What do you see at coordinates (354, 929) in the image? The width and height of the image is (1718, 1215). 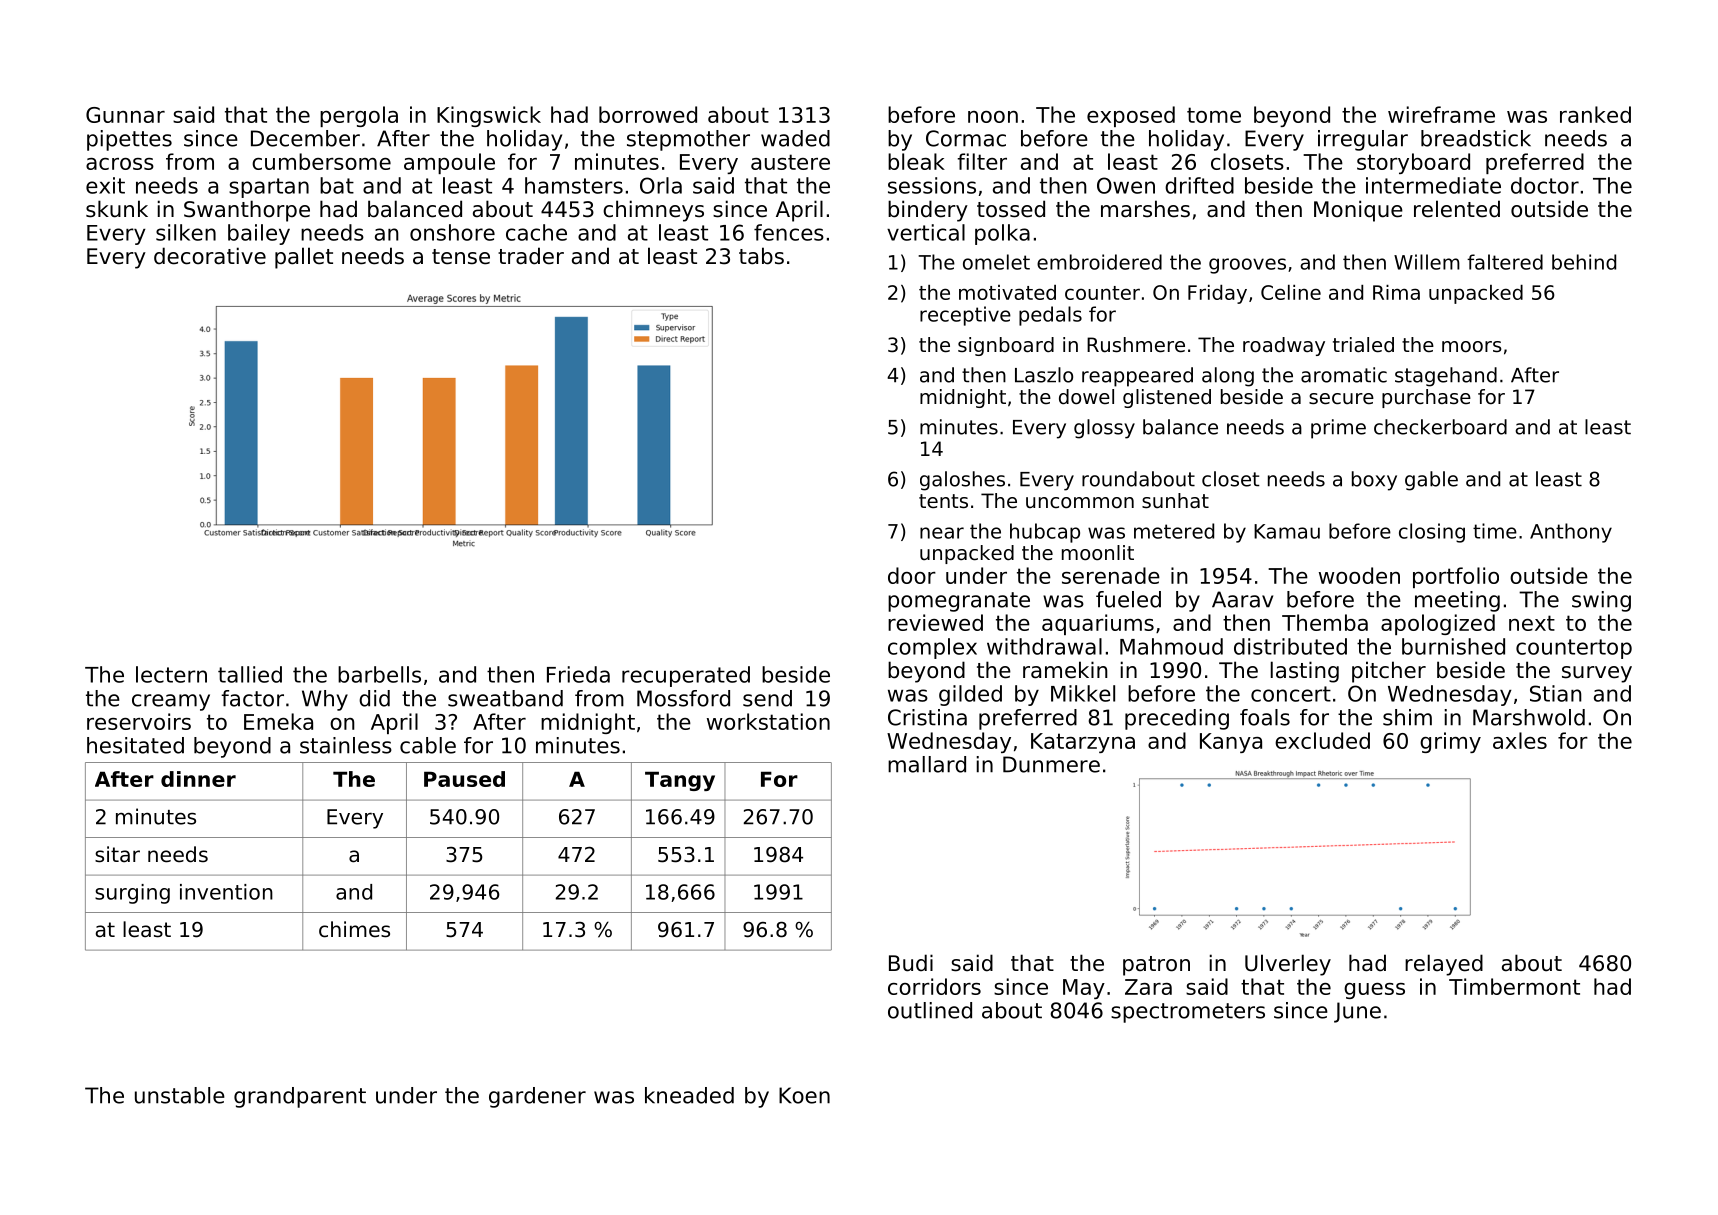 I see `chimes` at bounding box center [354, 929].
